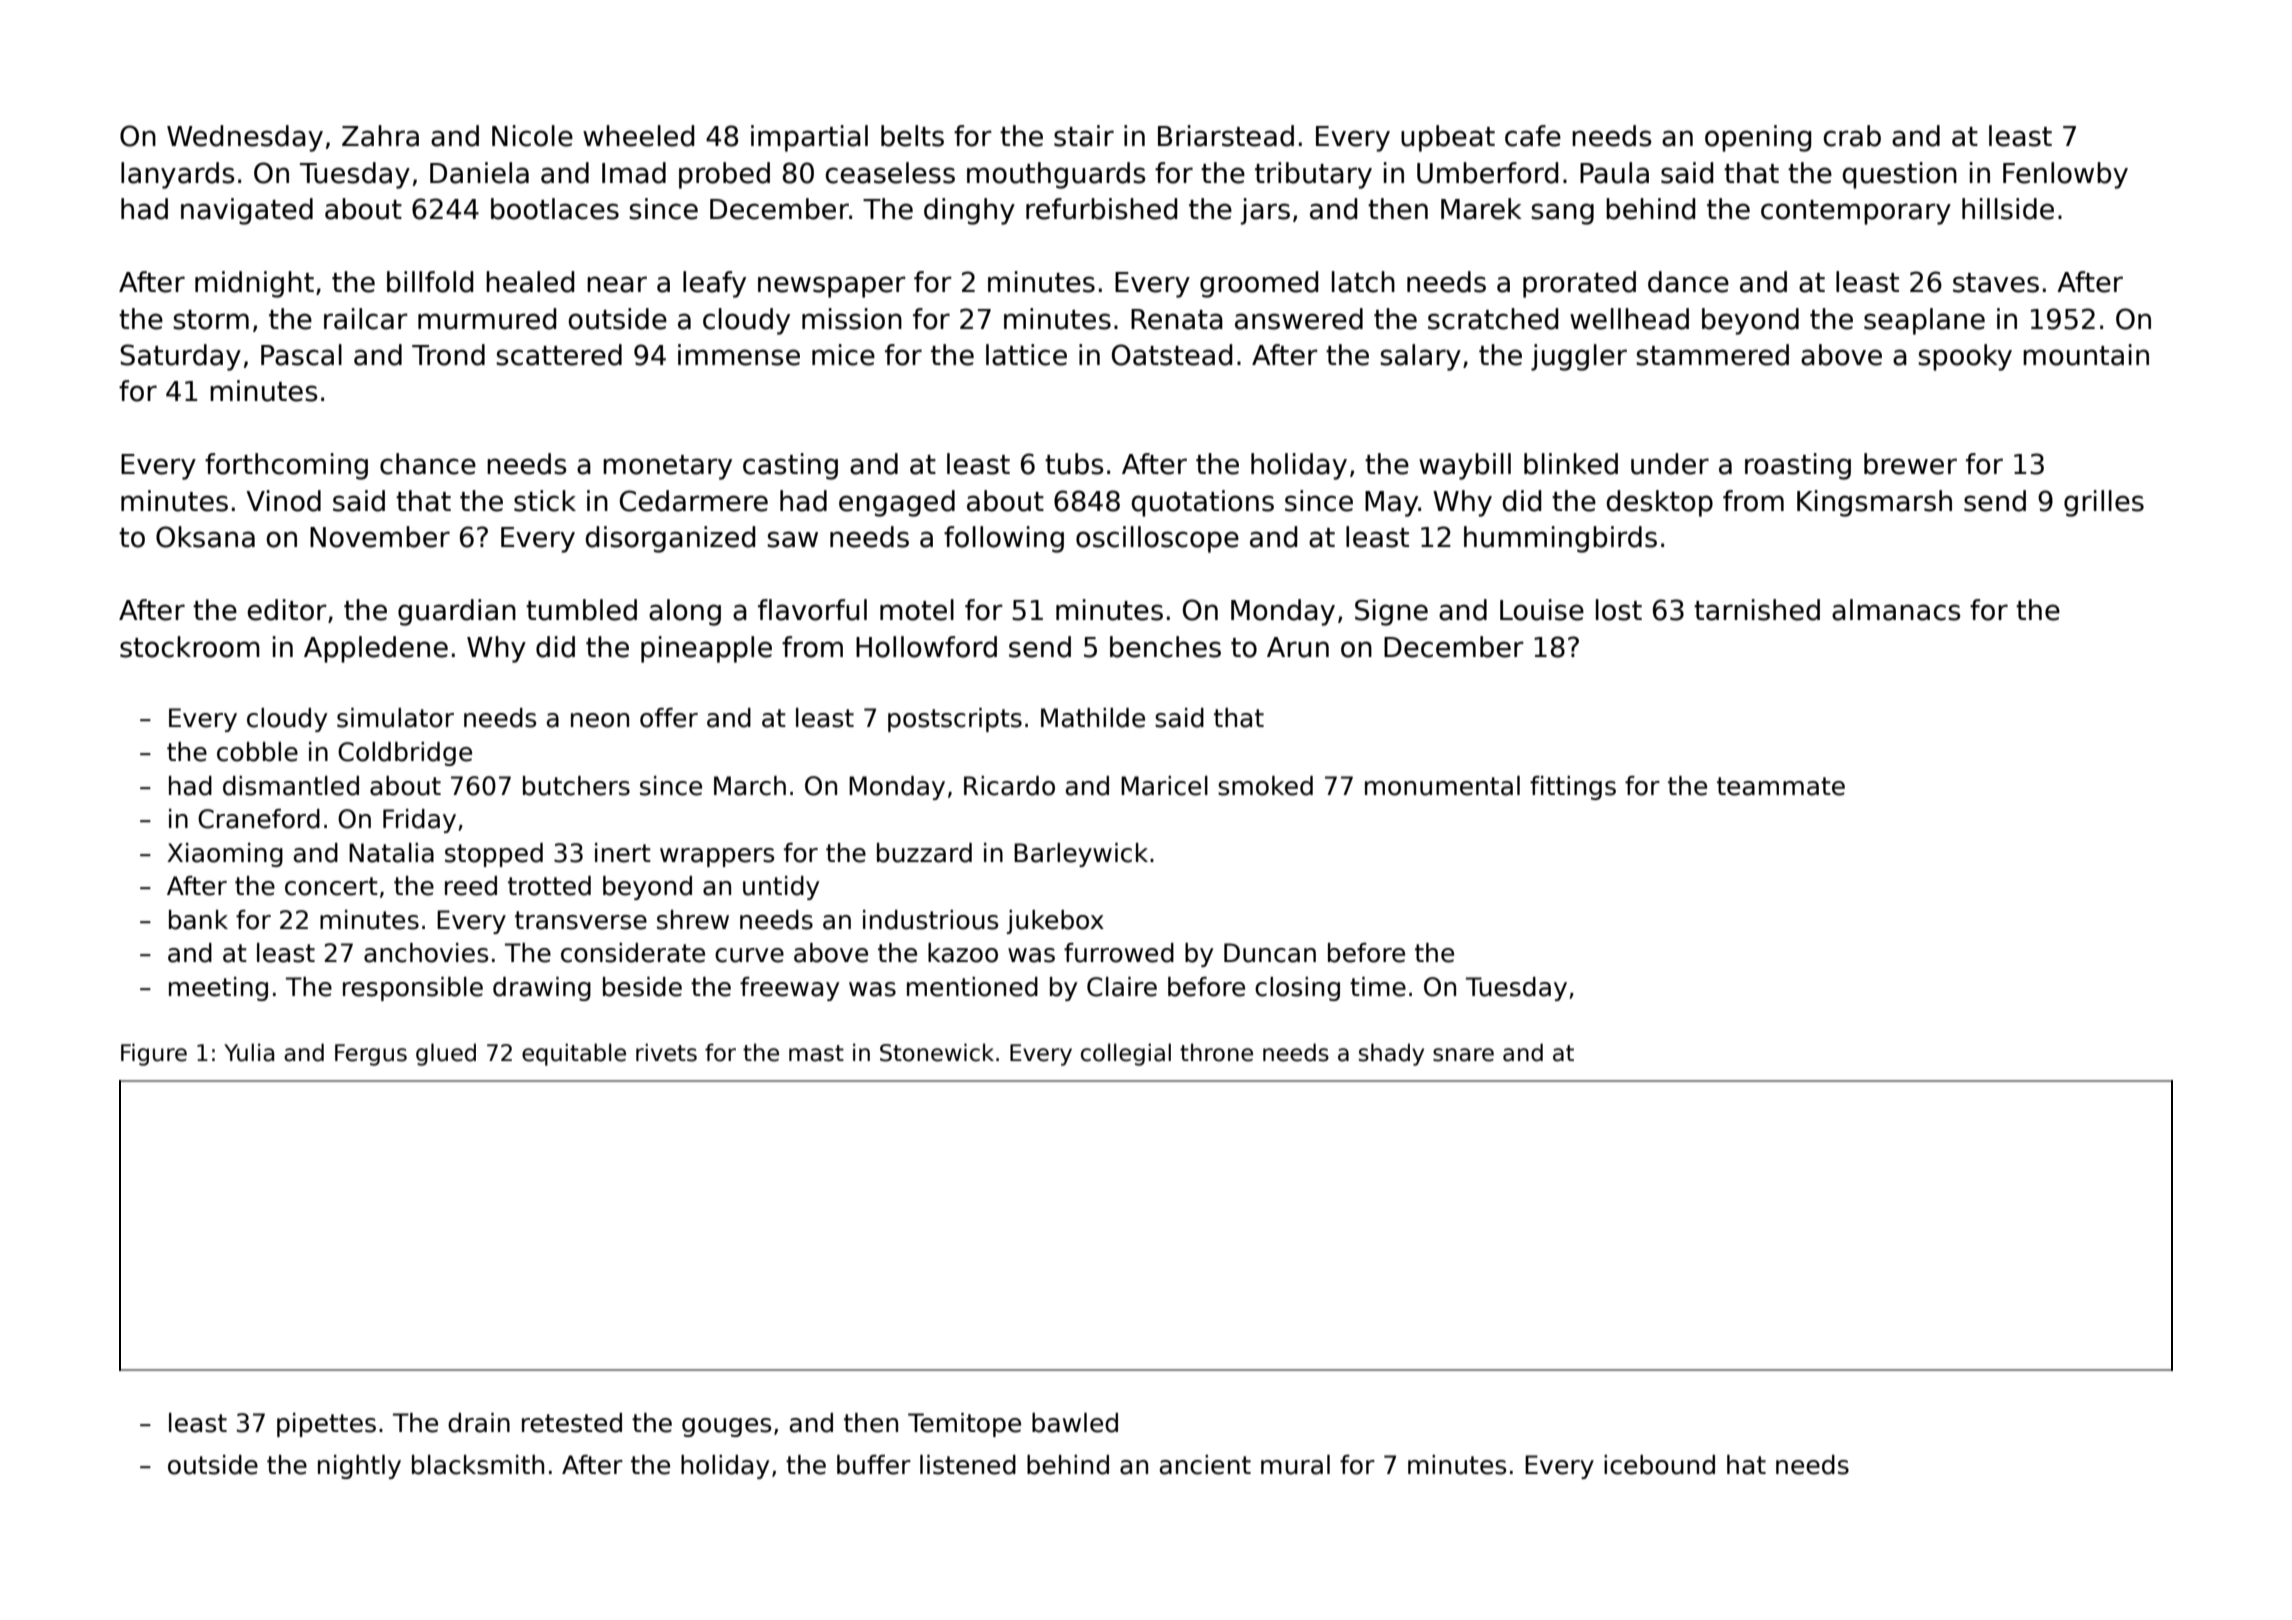  I want to click on mural, so click(1295, 1465).
